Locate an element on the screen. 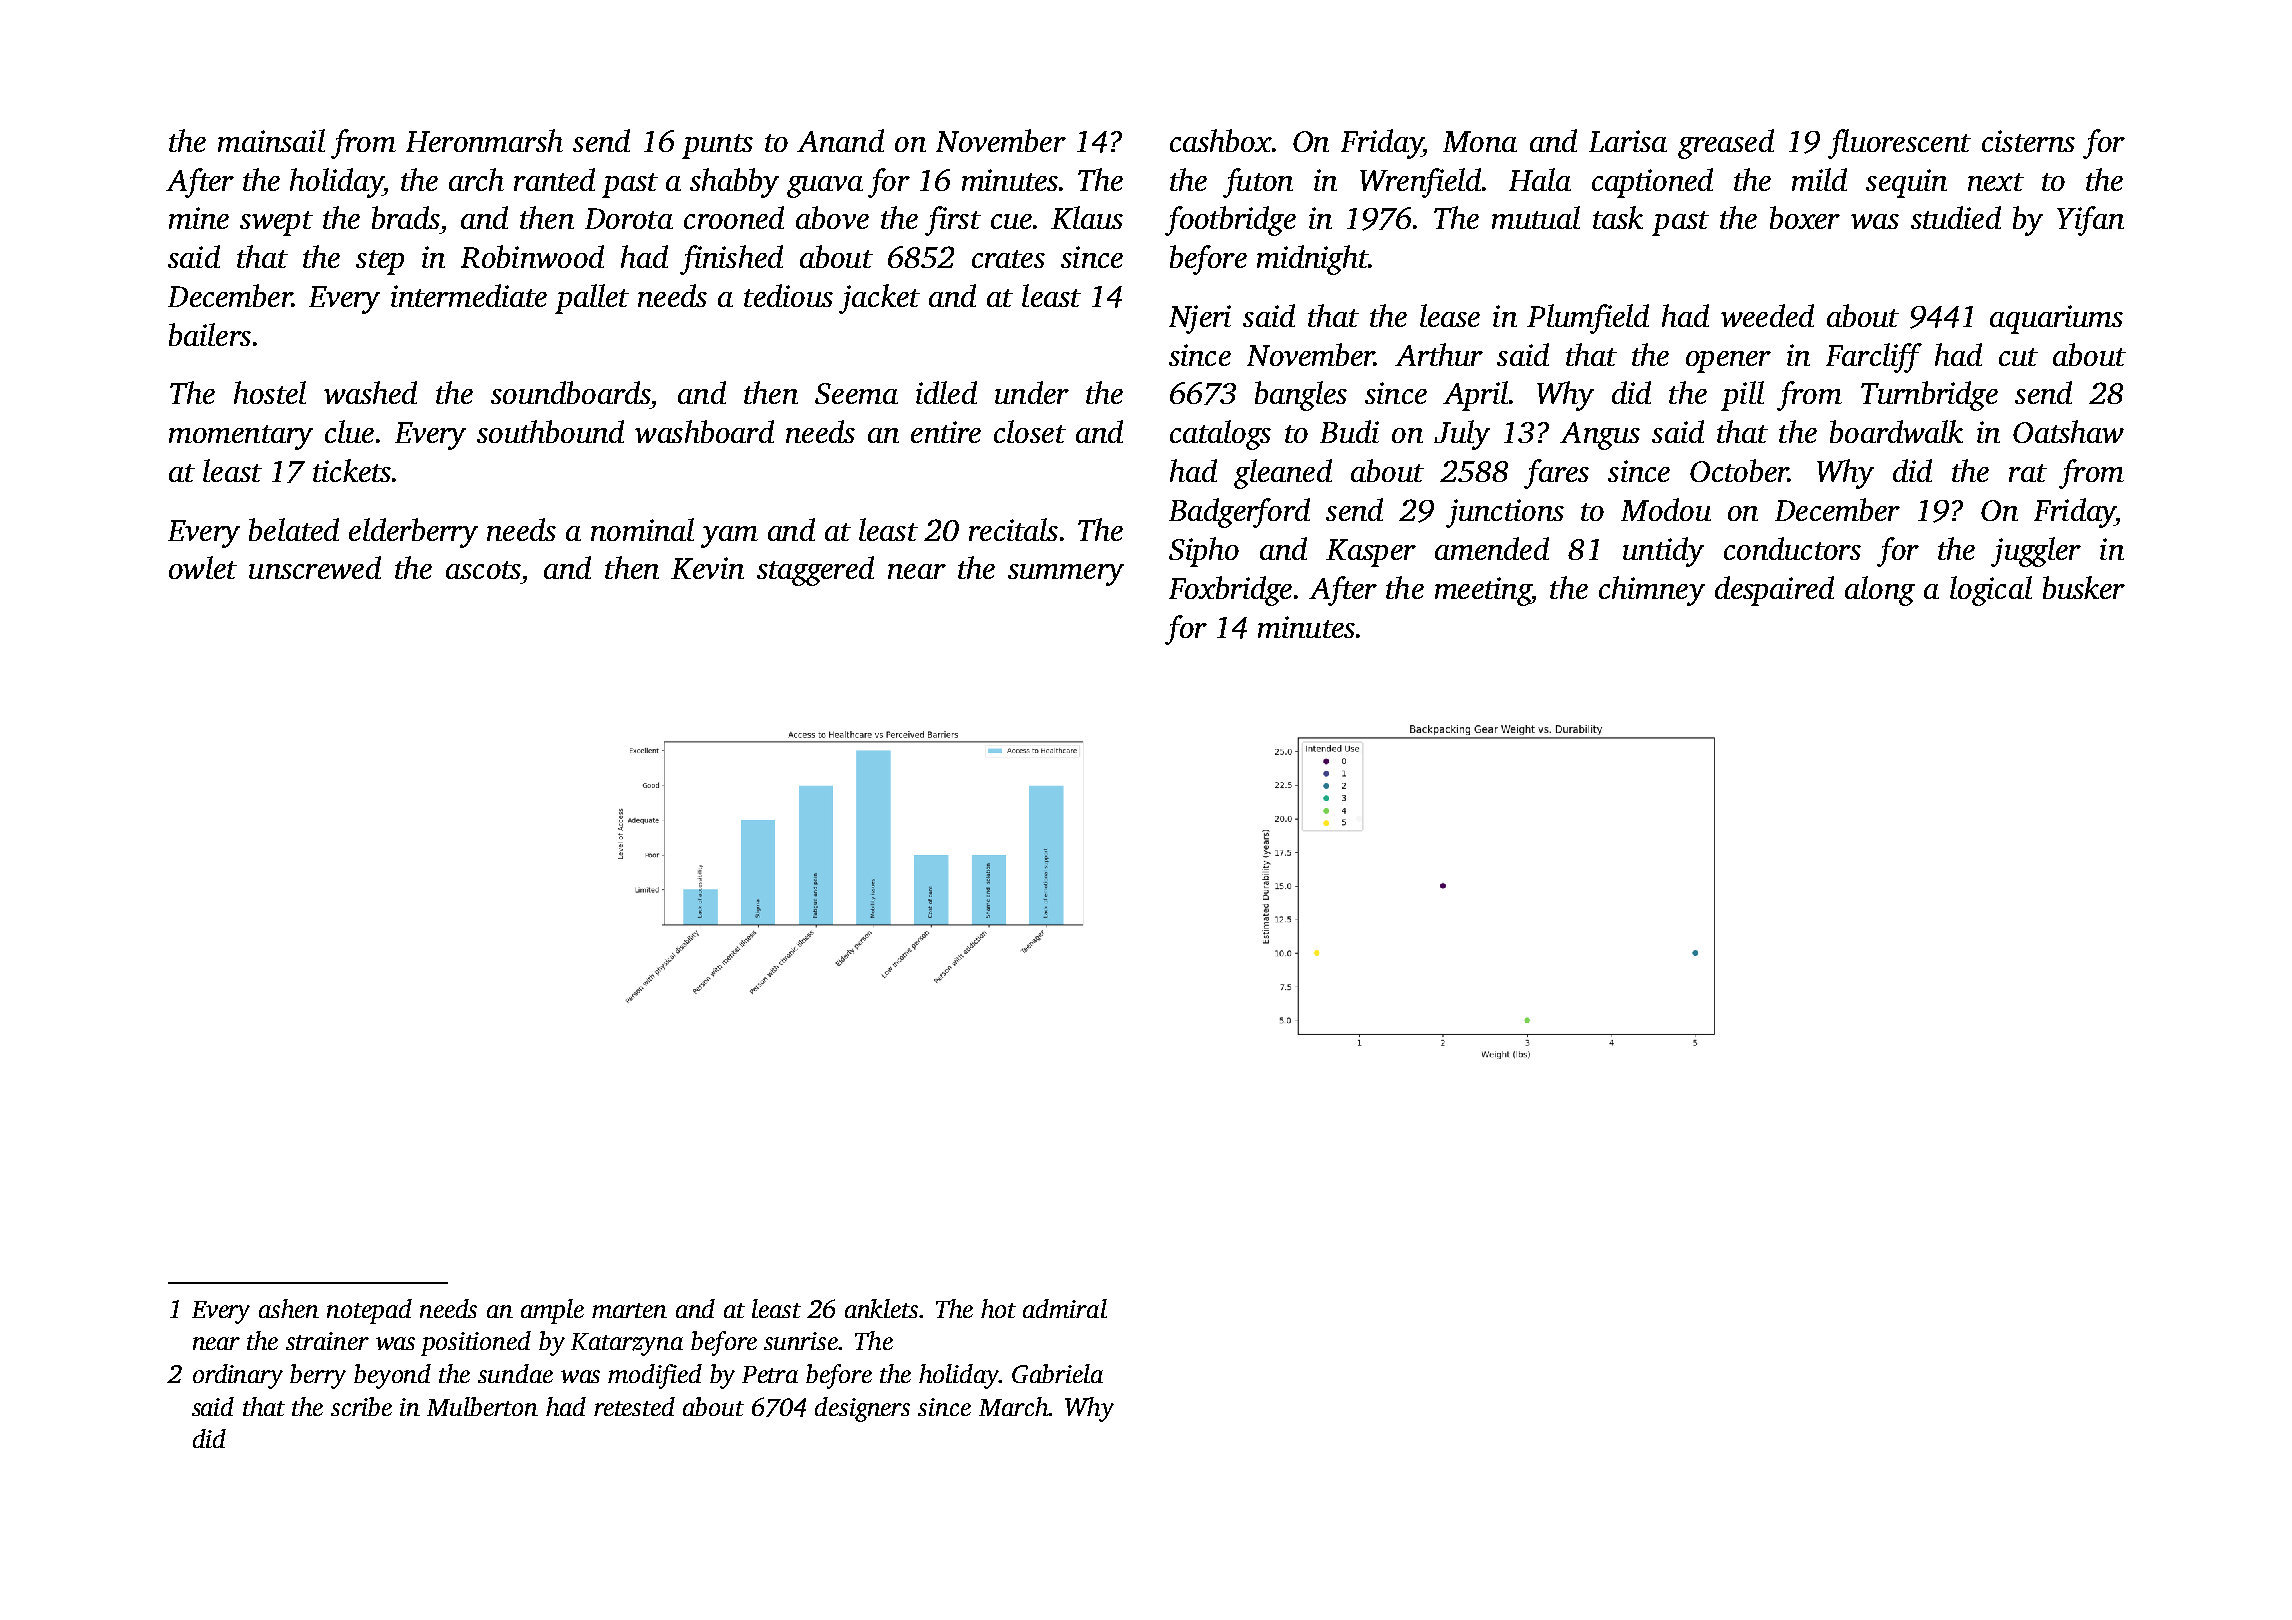 The height and width of the screenshot is (1620, 2292). studied is located at coordinates (1956, 217).
